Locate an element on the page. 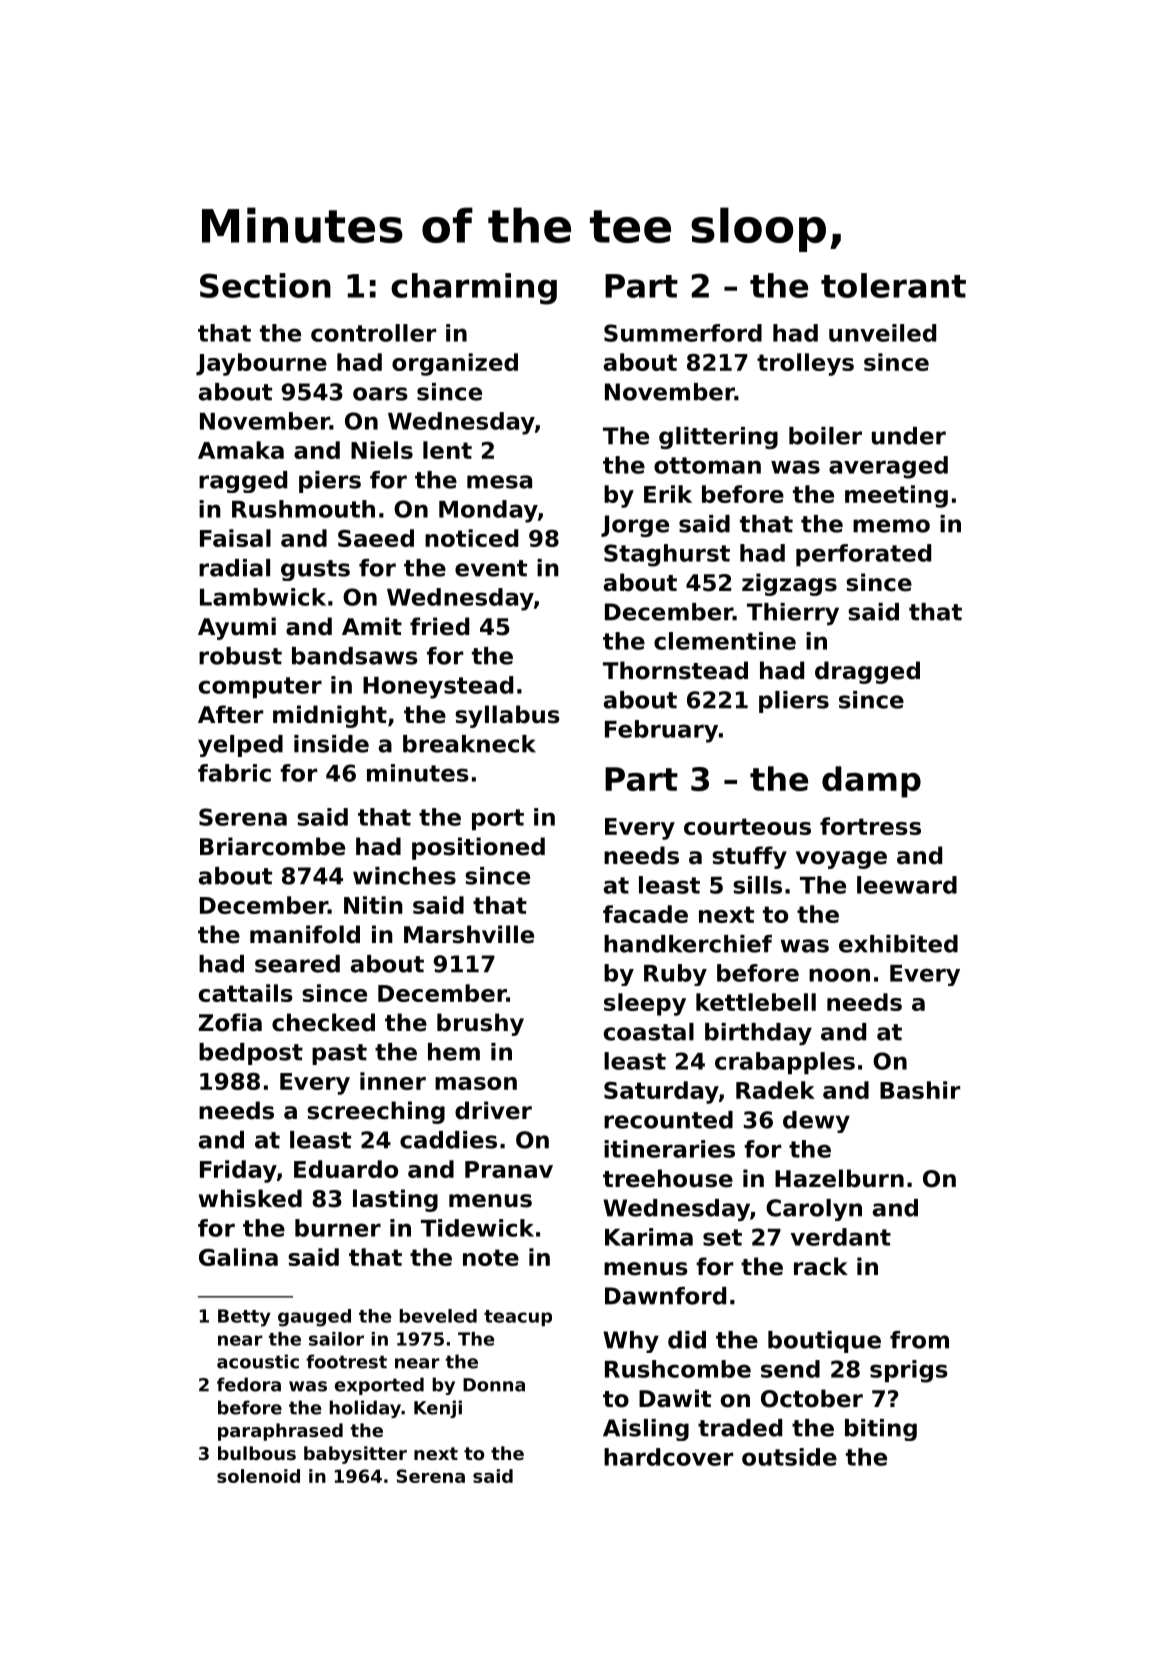  charming is located at coordinates (474, 289).
